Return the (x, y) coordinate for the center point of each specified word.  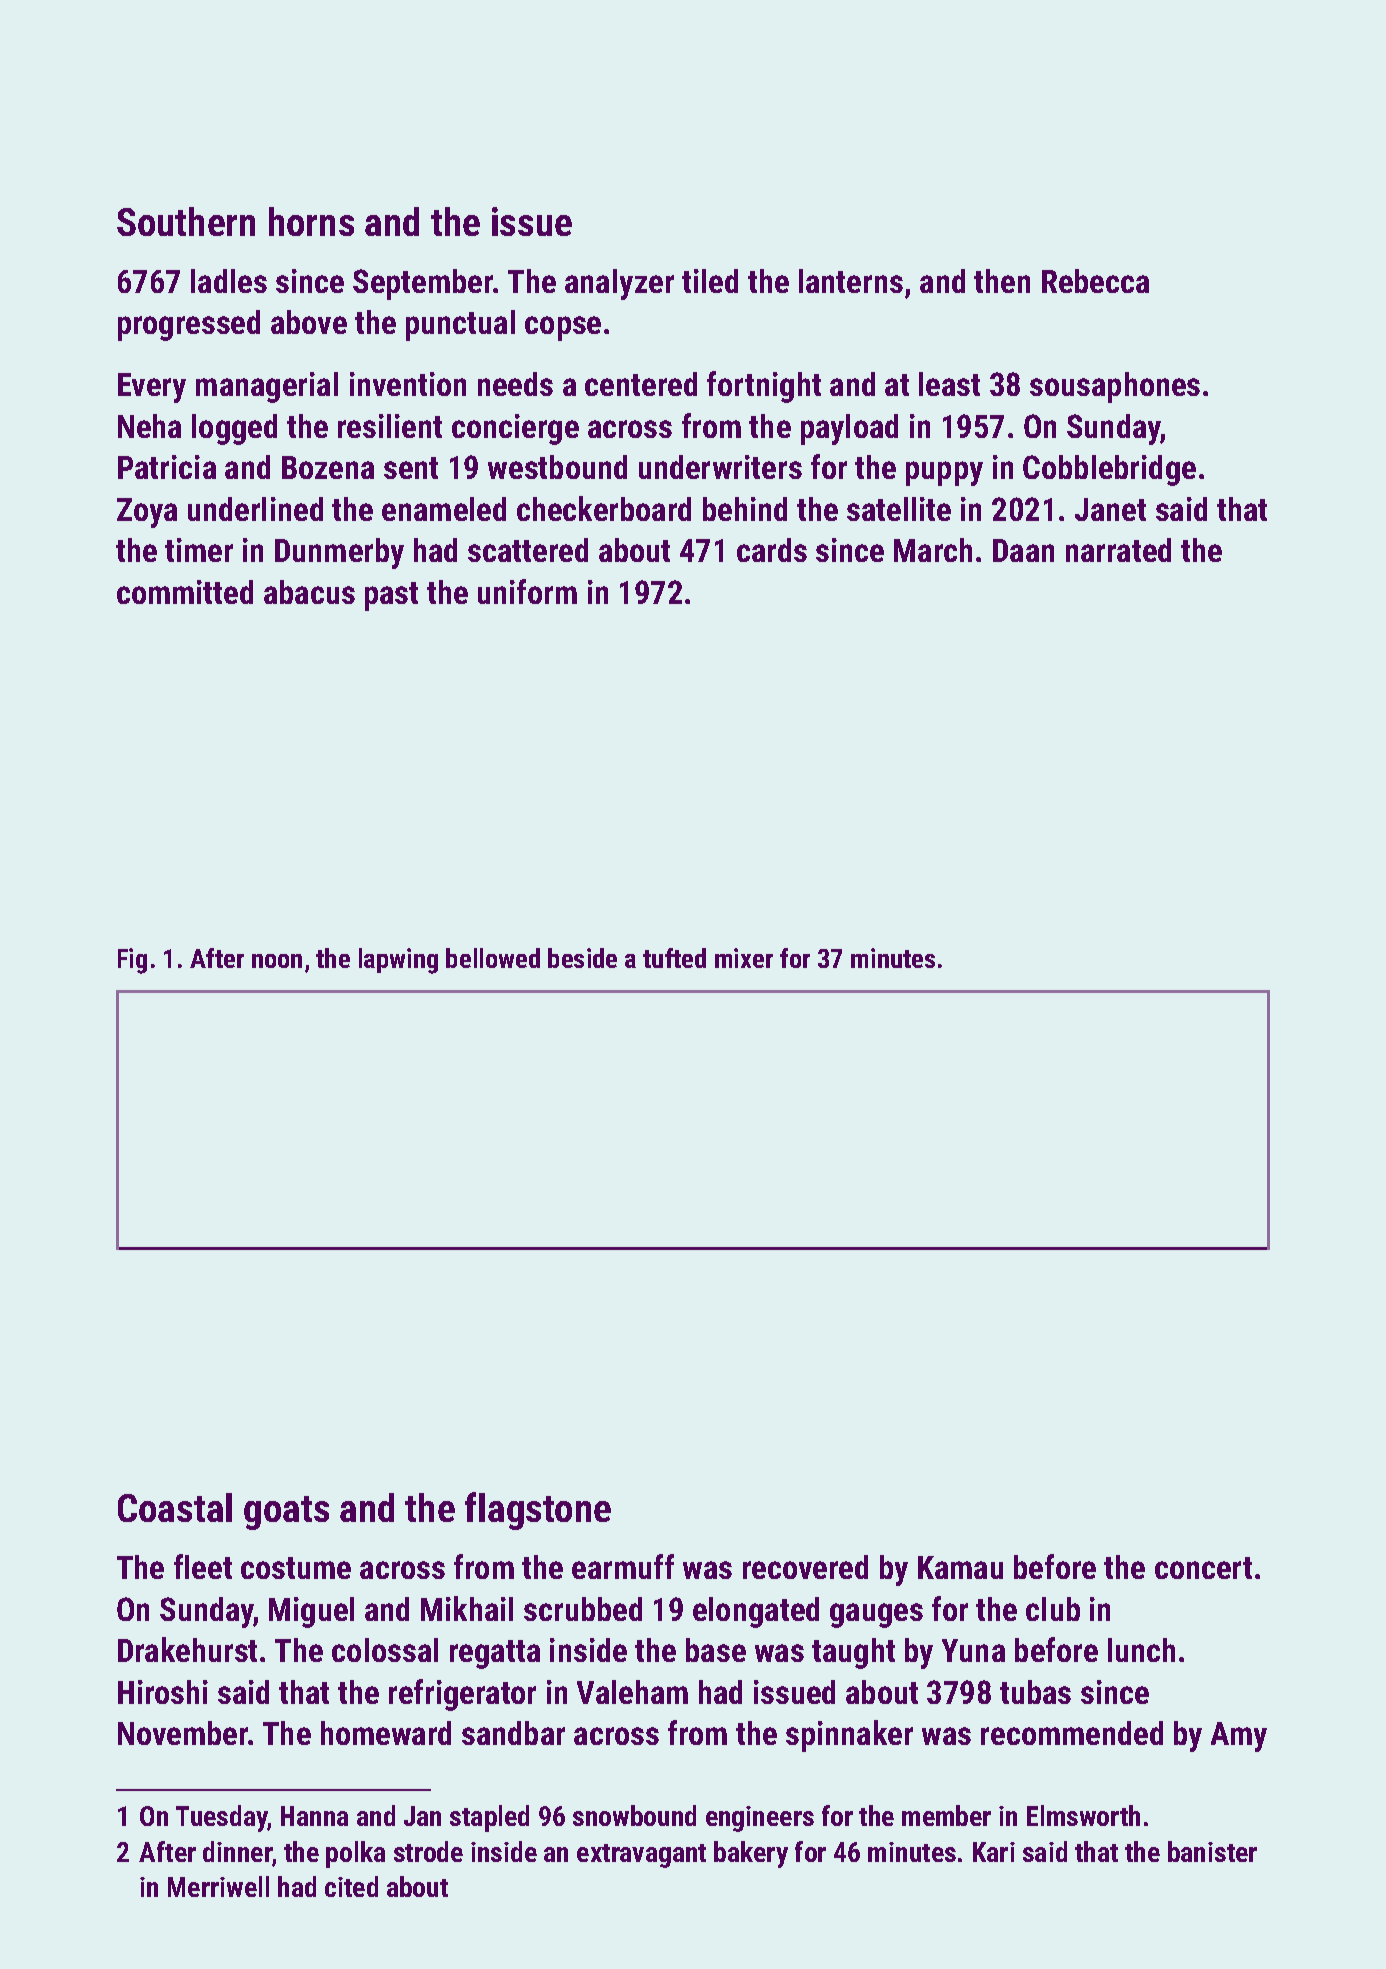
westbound (557, 467)
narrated (1118, 550)
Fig (132, 961)
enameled (444, 509)
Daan (1023, 550)
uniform (527, 591)
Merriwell (218, 1886)
